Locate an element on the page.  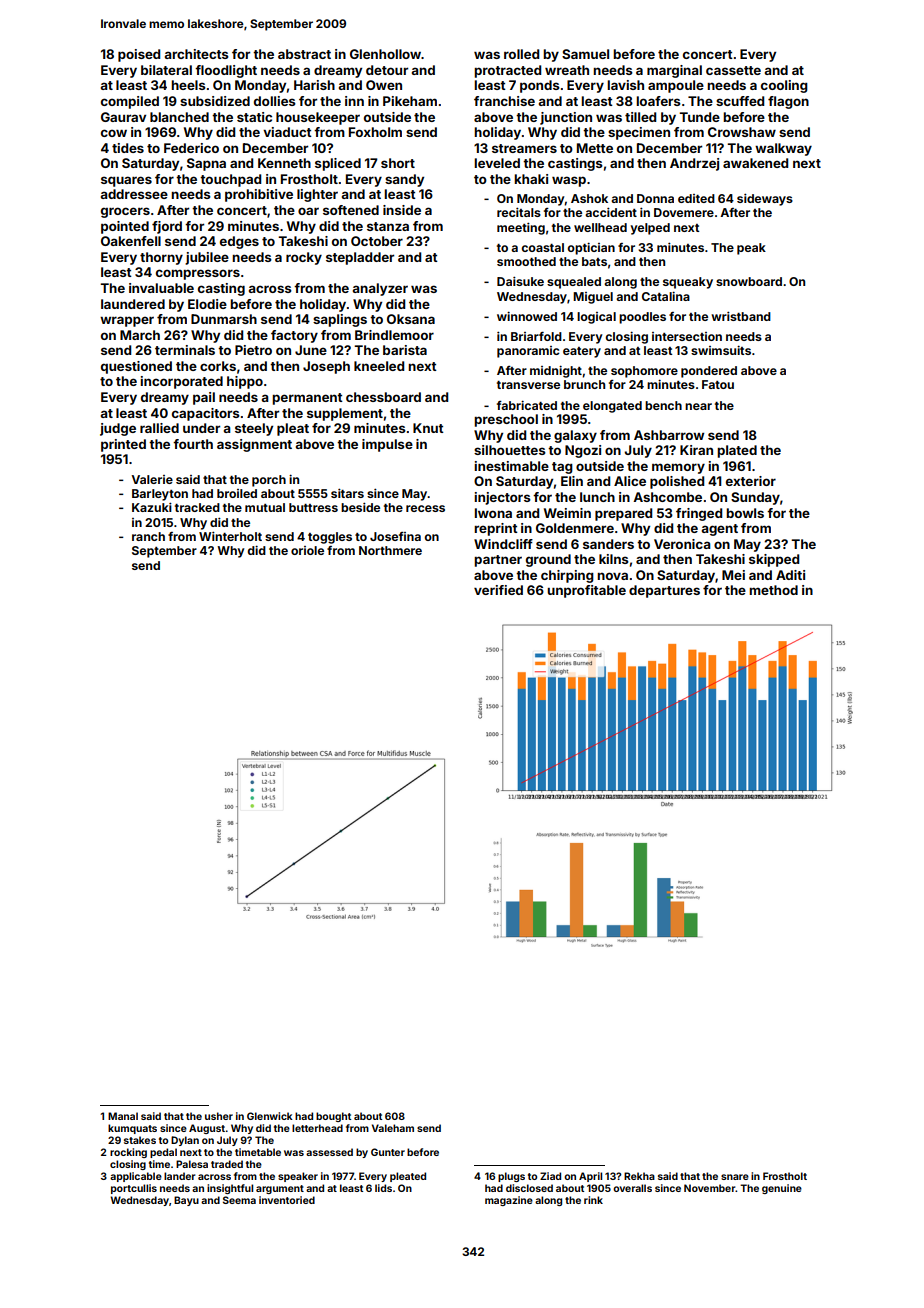
Kazuki is located at coordinates (152, 507).
